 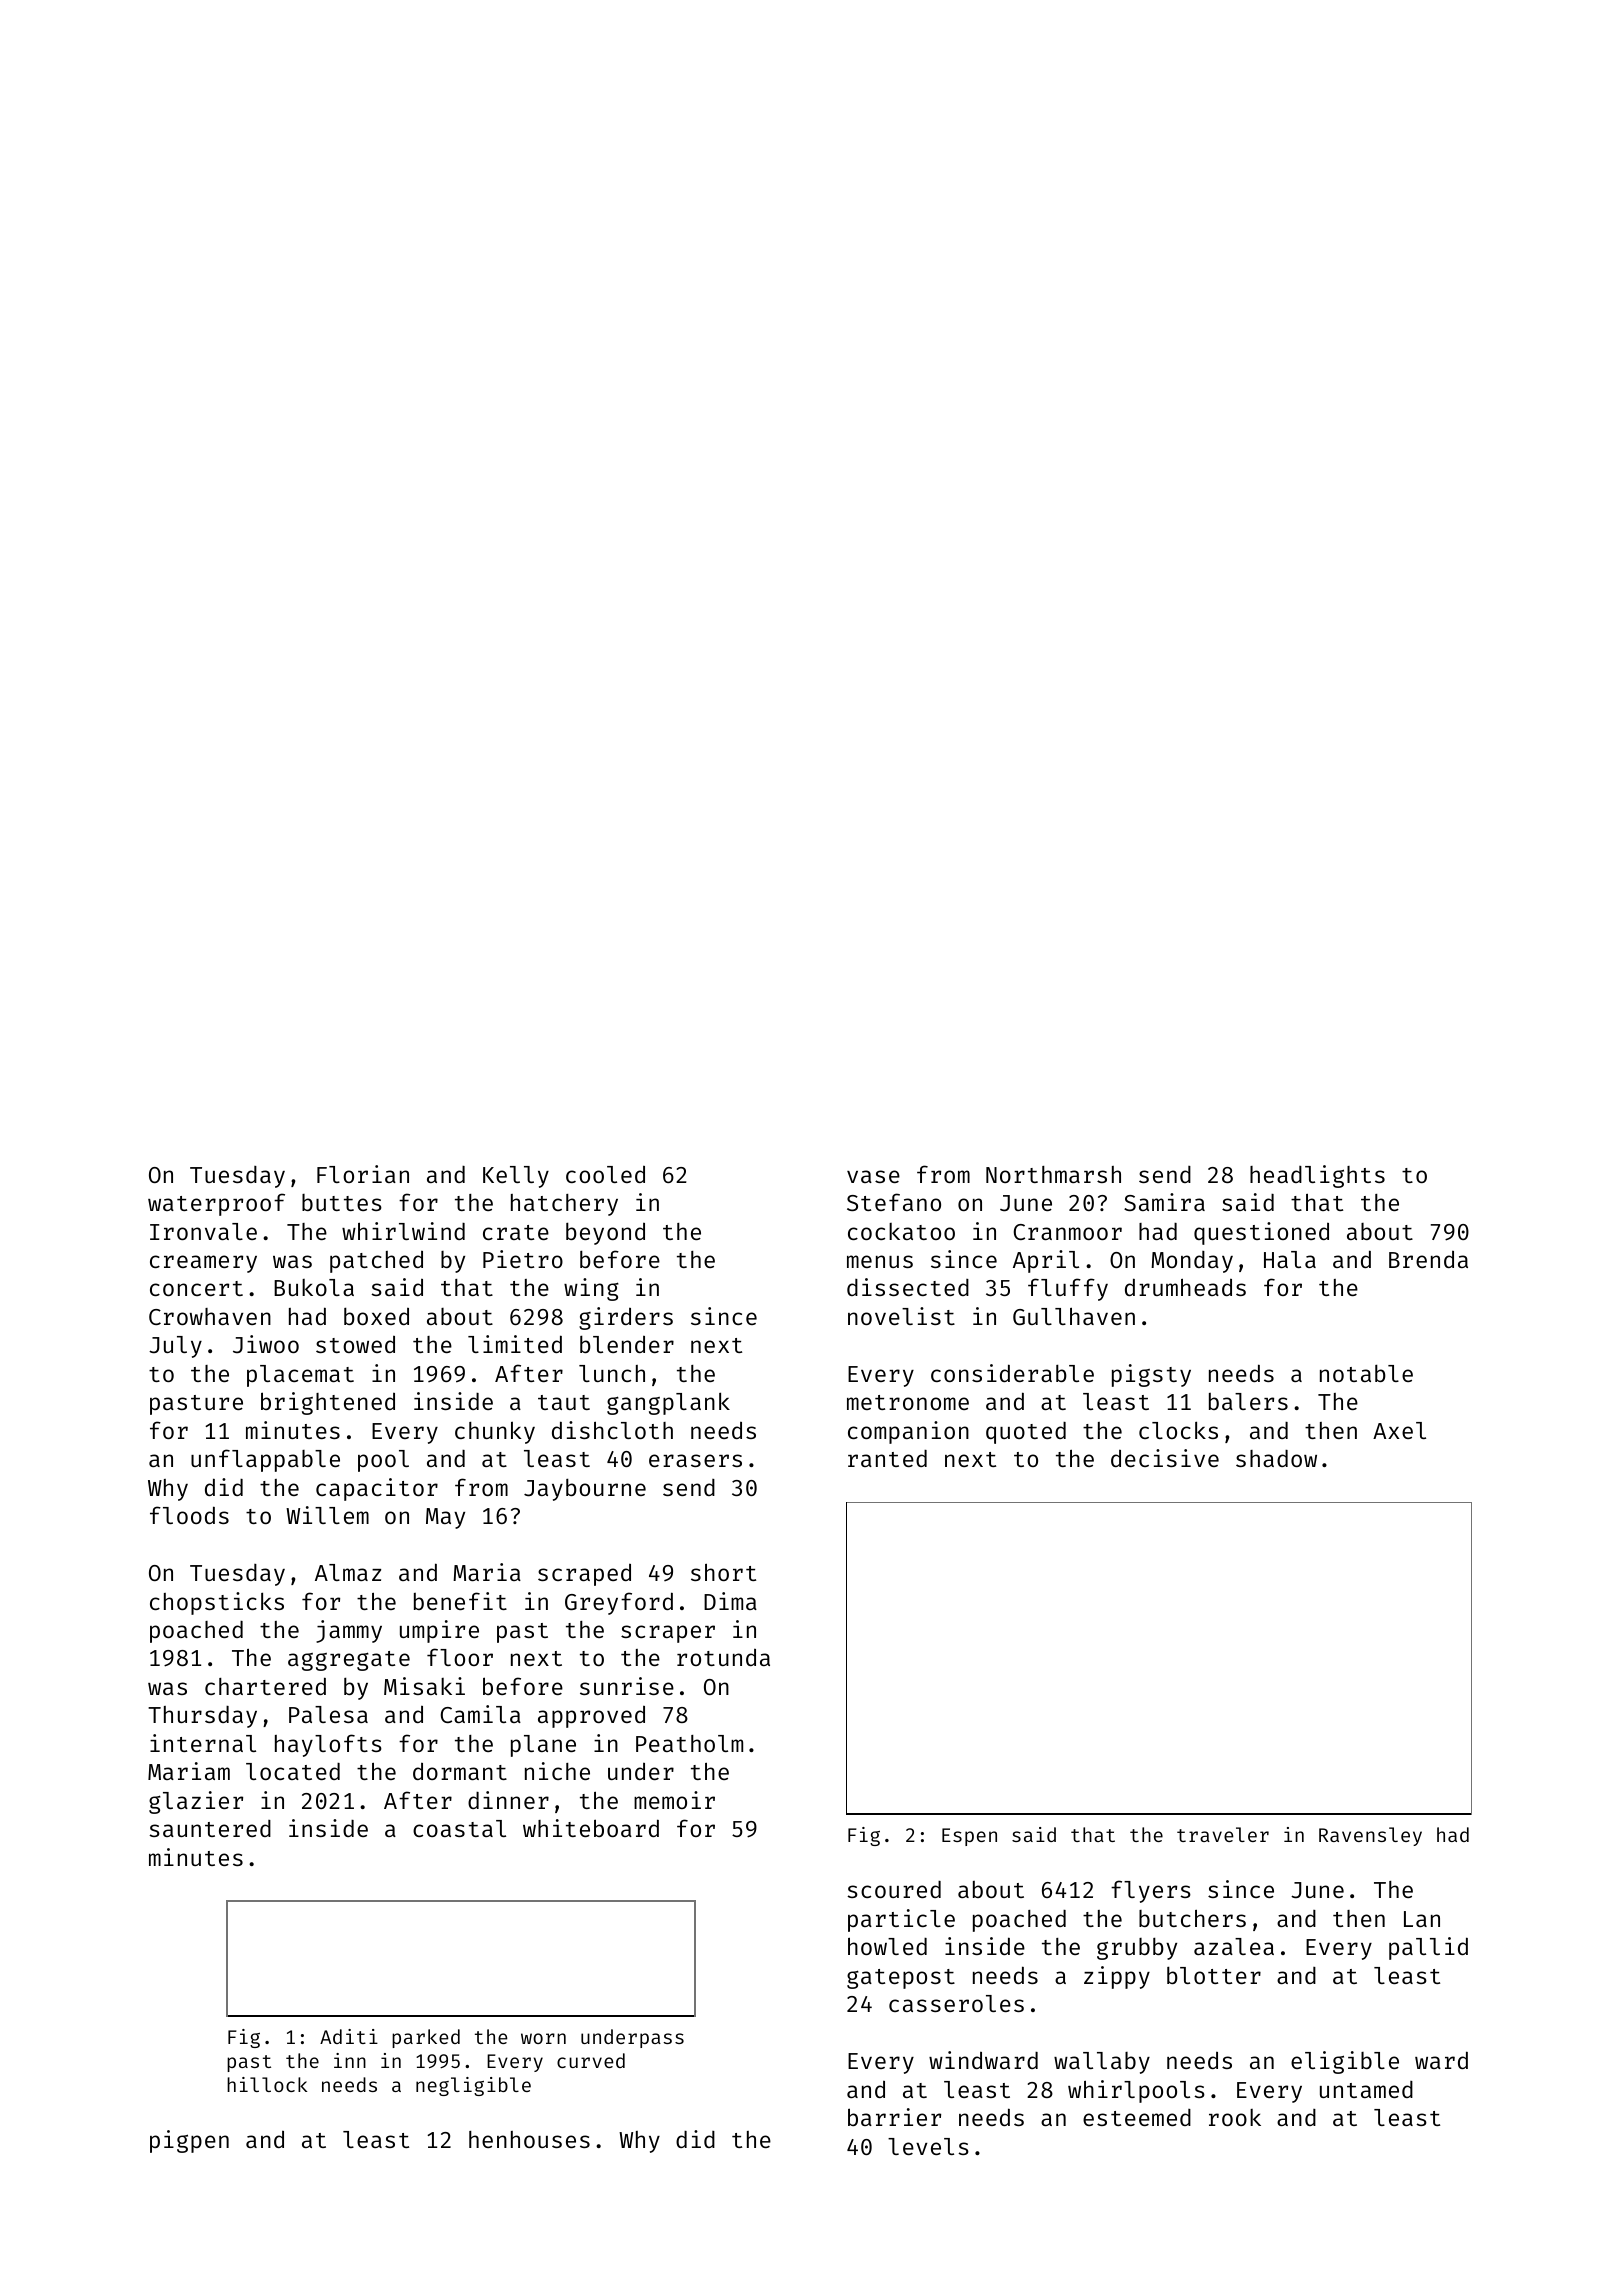 I want to click on gatepost, so click(x=901, y=1979).
